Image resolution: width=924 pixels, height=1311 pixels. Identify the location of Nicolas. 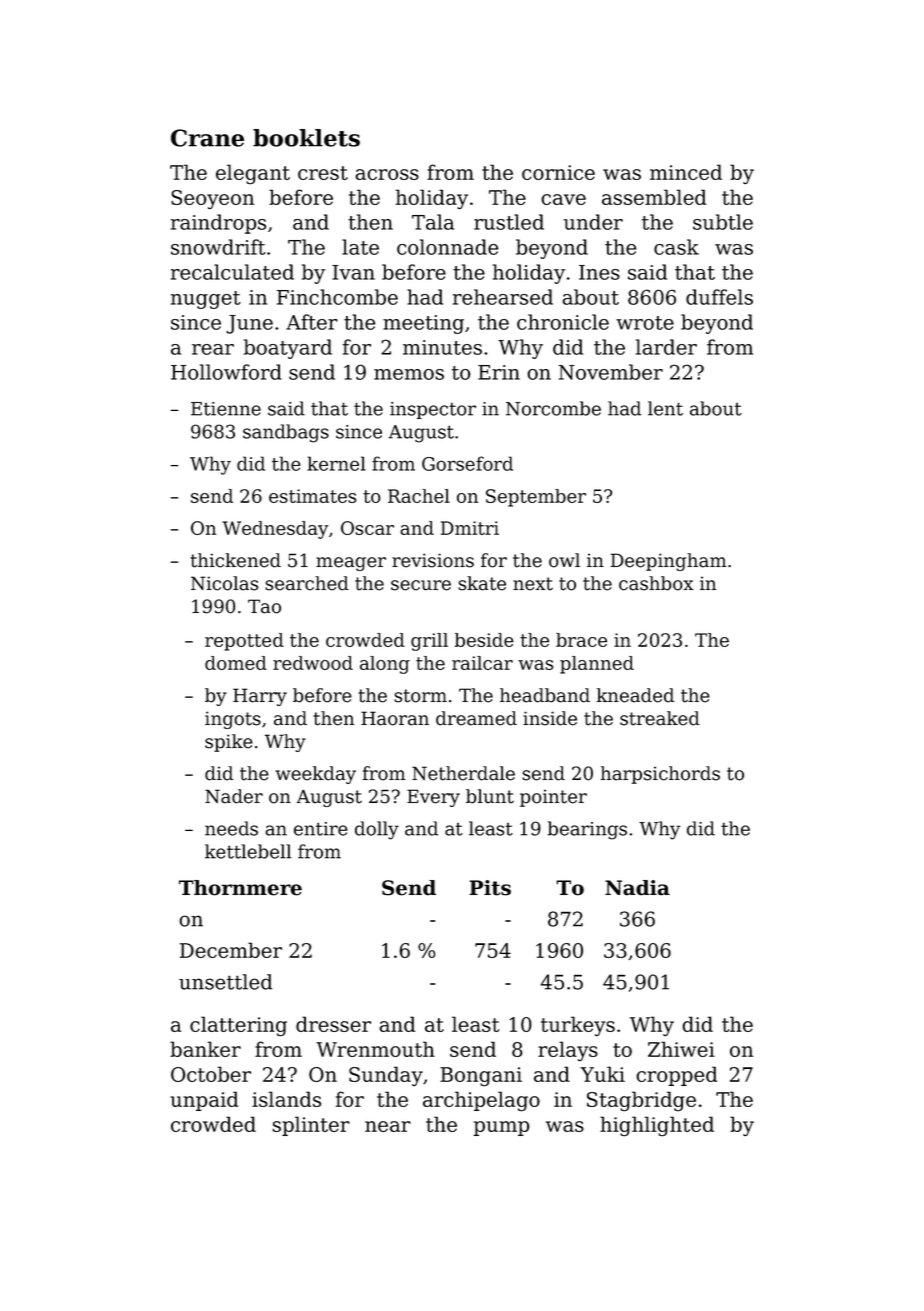
(224, 583).
